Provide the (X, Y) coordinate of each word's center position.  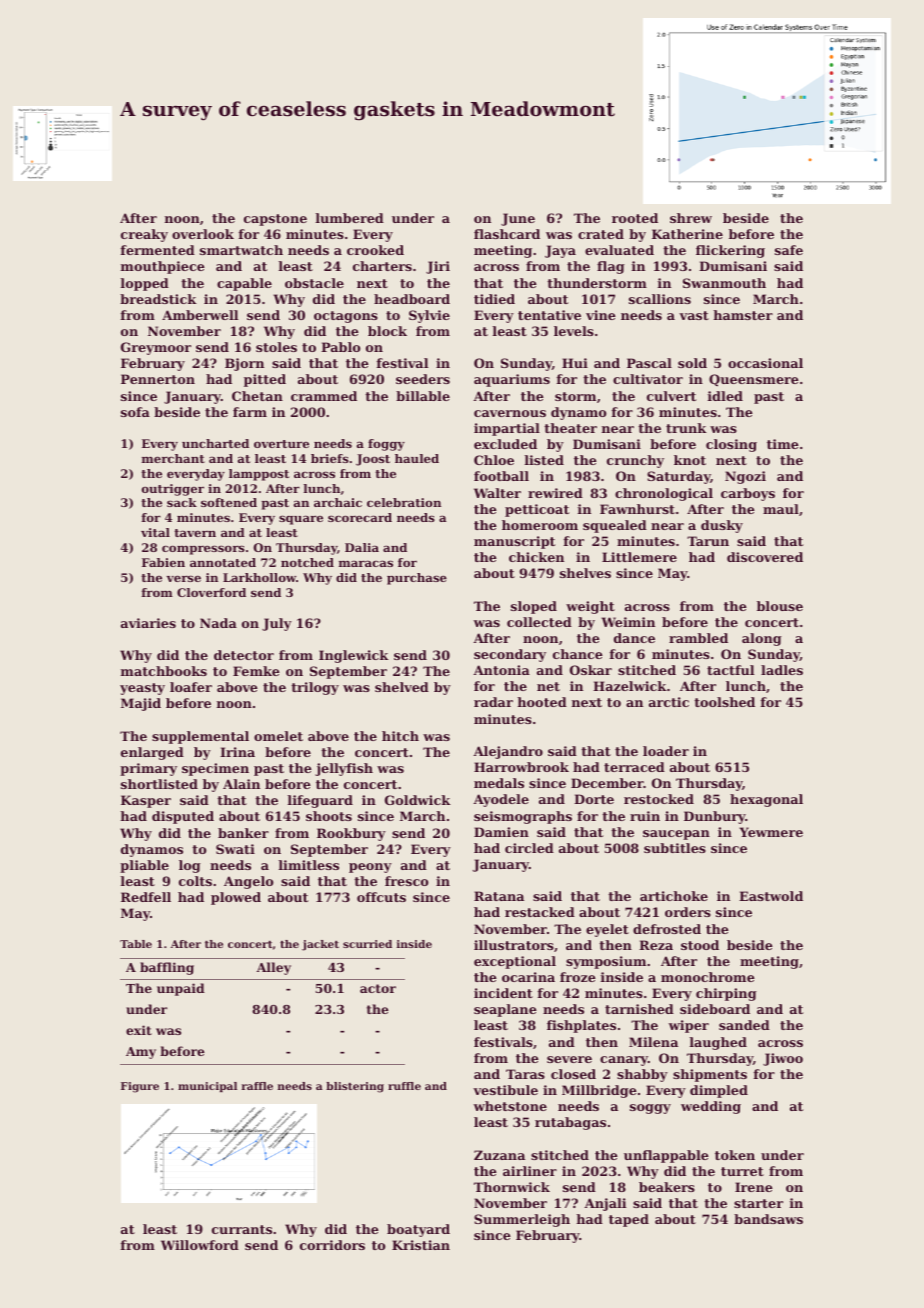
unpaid (181, 989)
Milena (653, 1042)
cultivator (648, 379)
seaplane (505, 1010)
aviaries (148, 623)
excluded (505, 444)
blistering (355, 1087)
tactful (730, 670)
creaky (144, 235)
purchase (417, 579)
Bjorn (244, 364)
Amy (141, 1053)
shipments (710, 1075)
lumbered (350, 218)
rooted (635, 218)
